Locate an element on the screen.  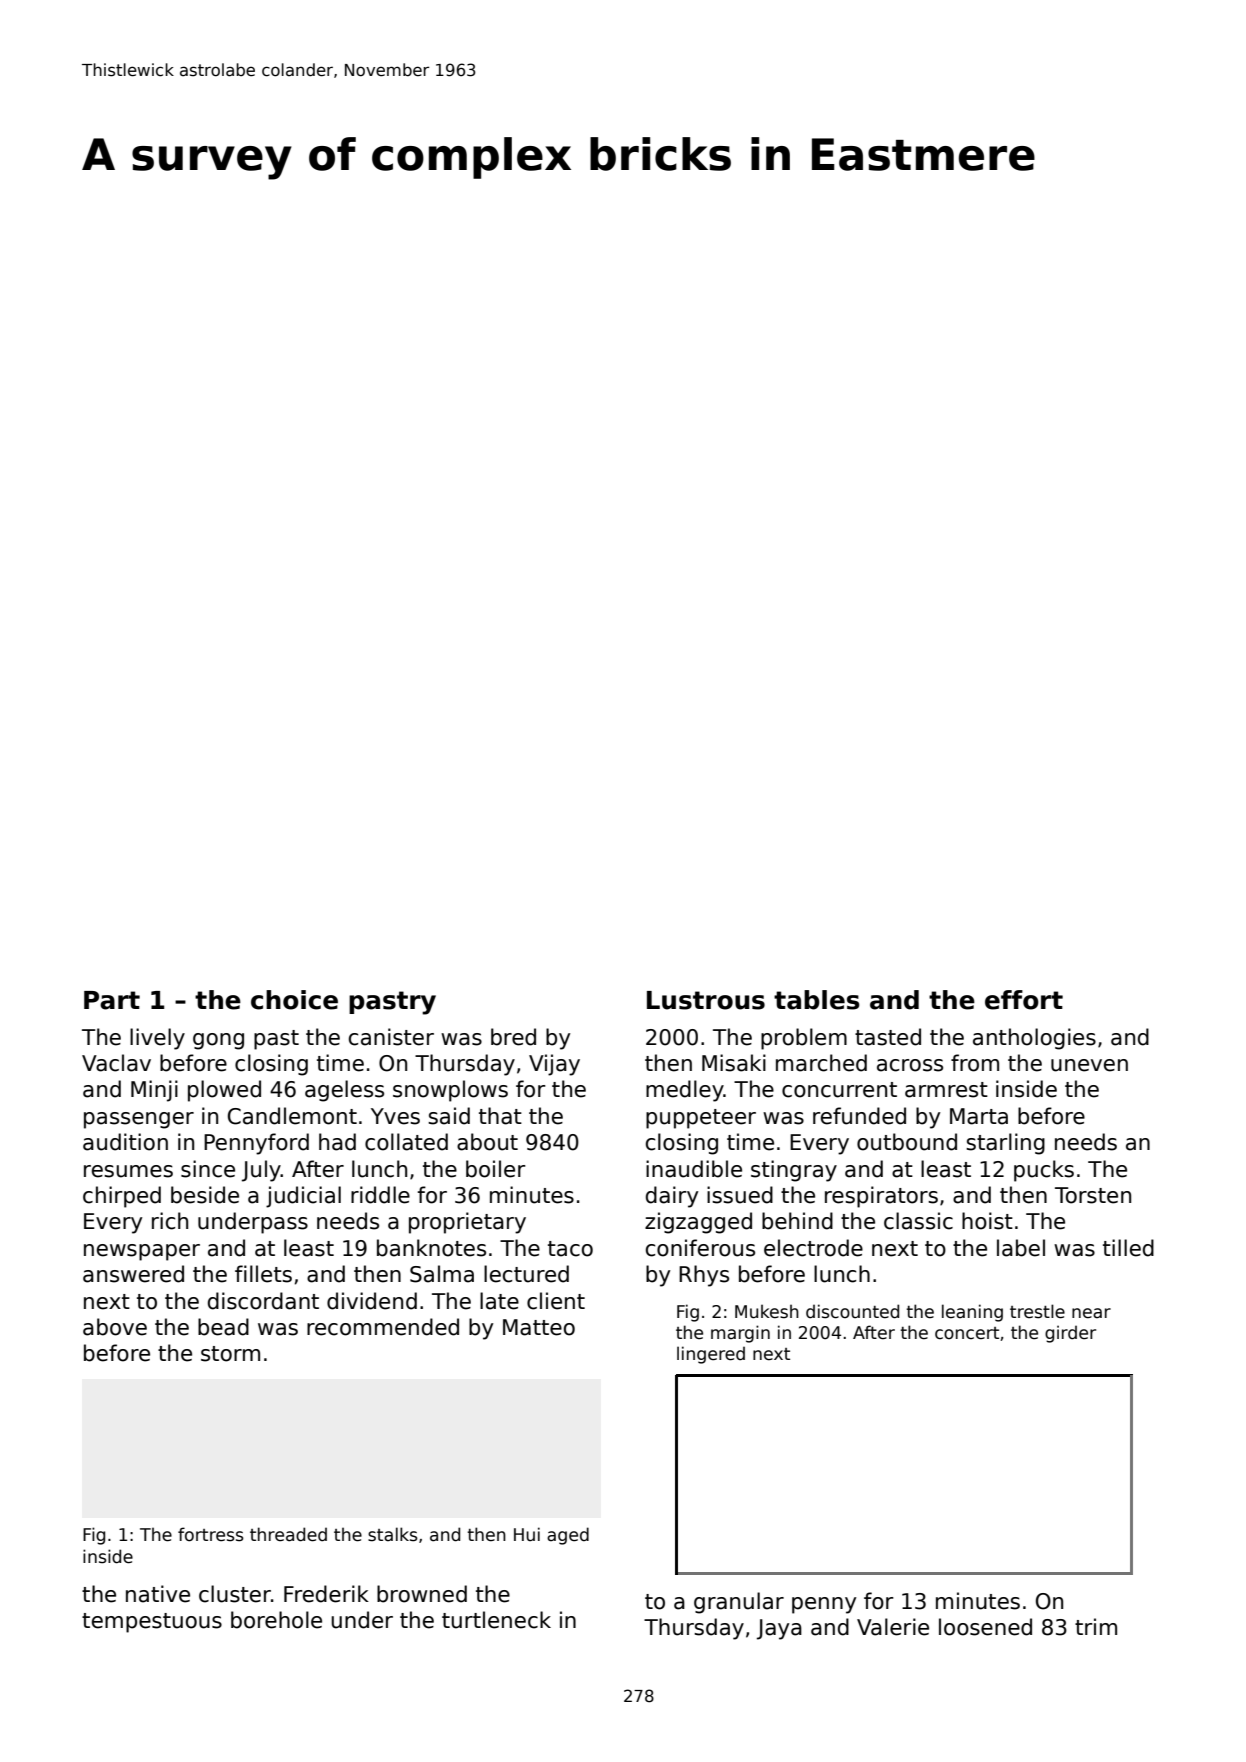
granular is located at coordinates (739, 1603).
